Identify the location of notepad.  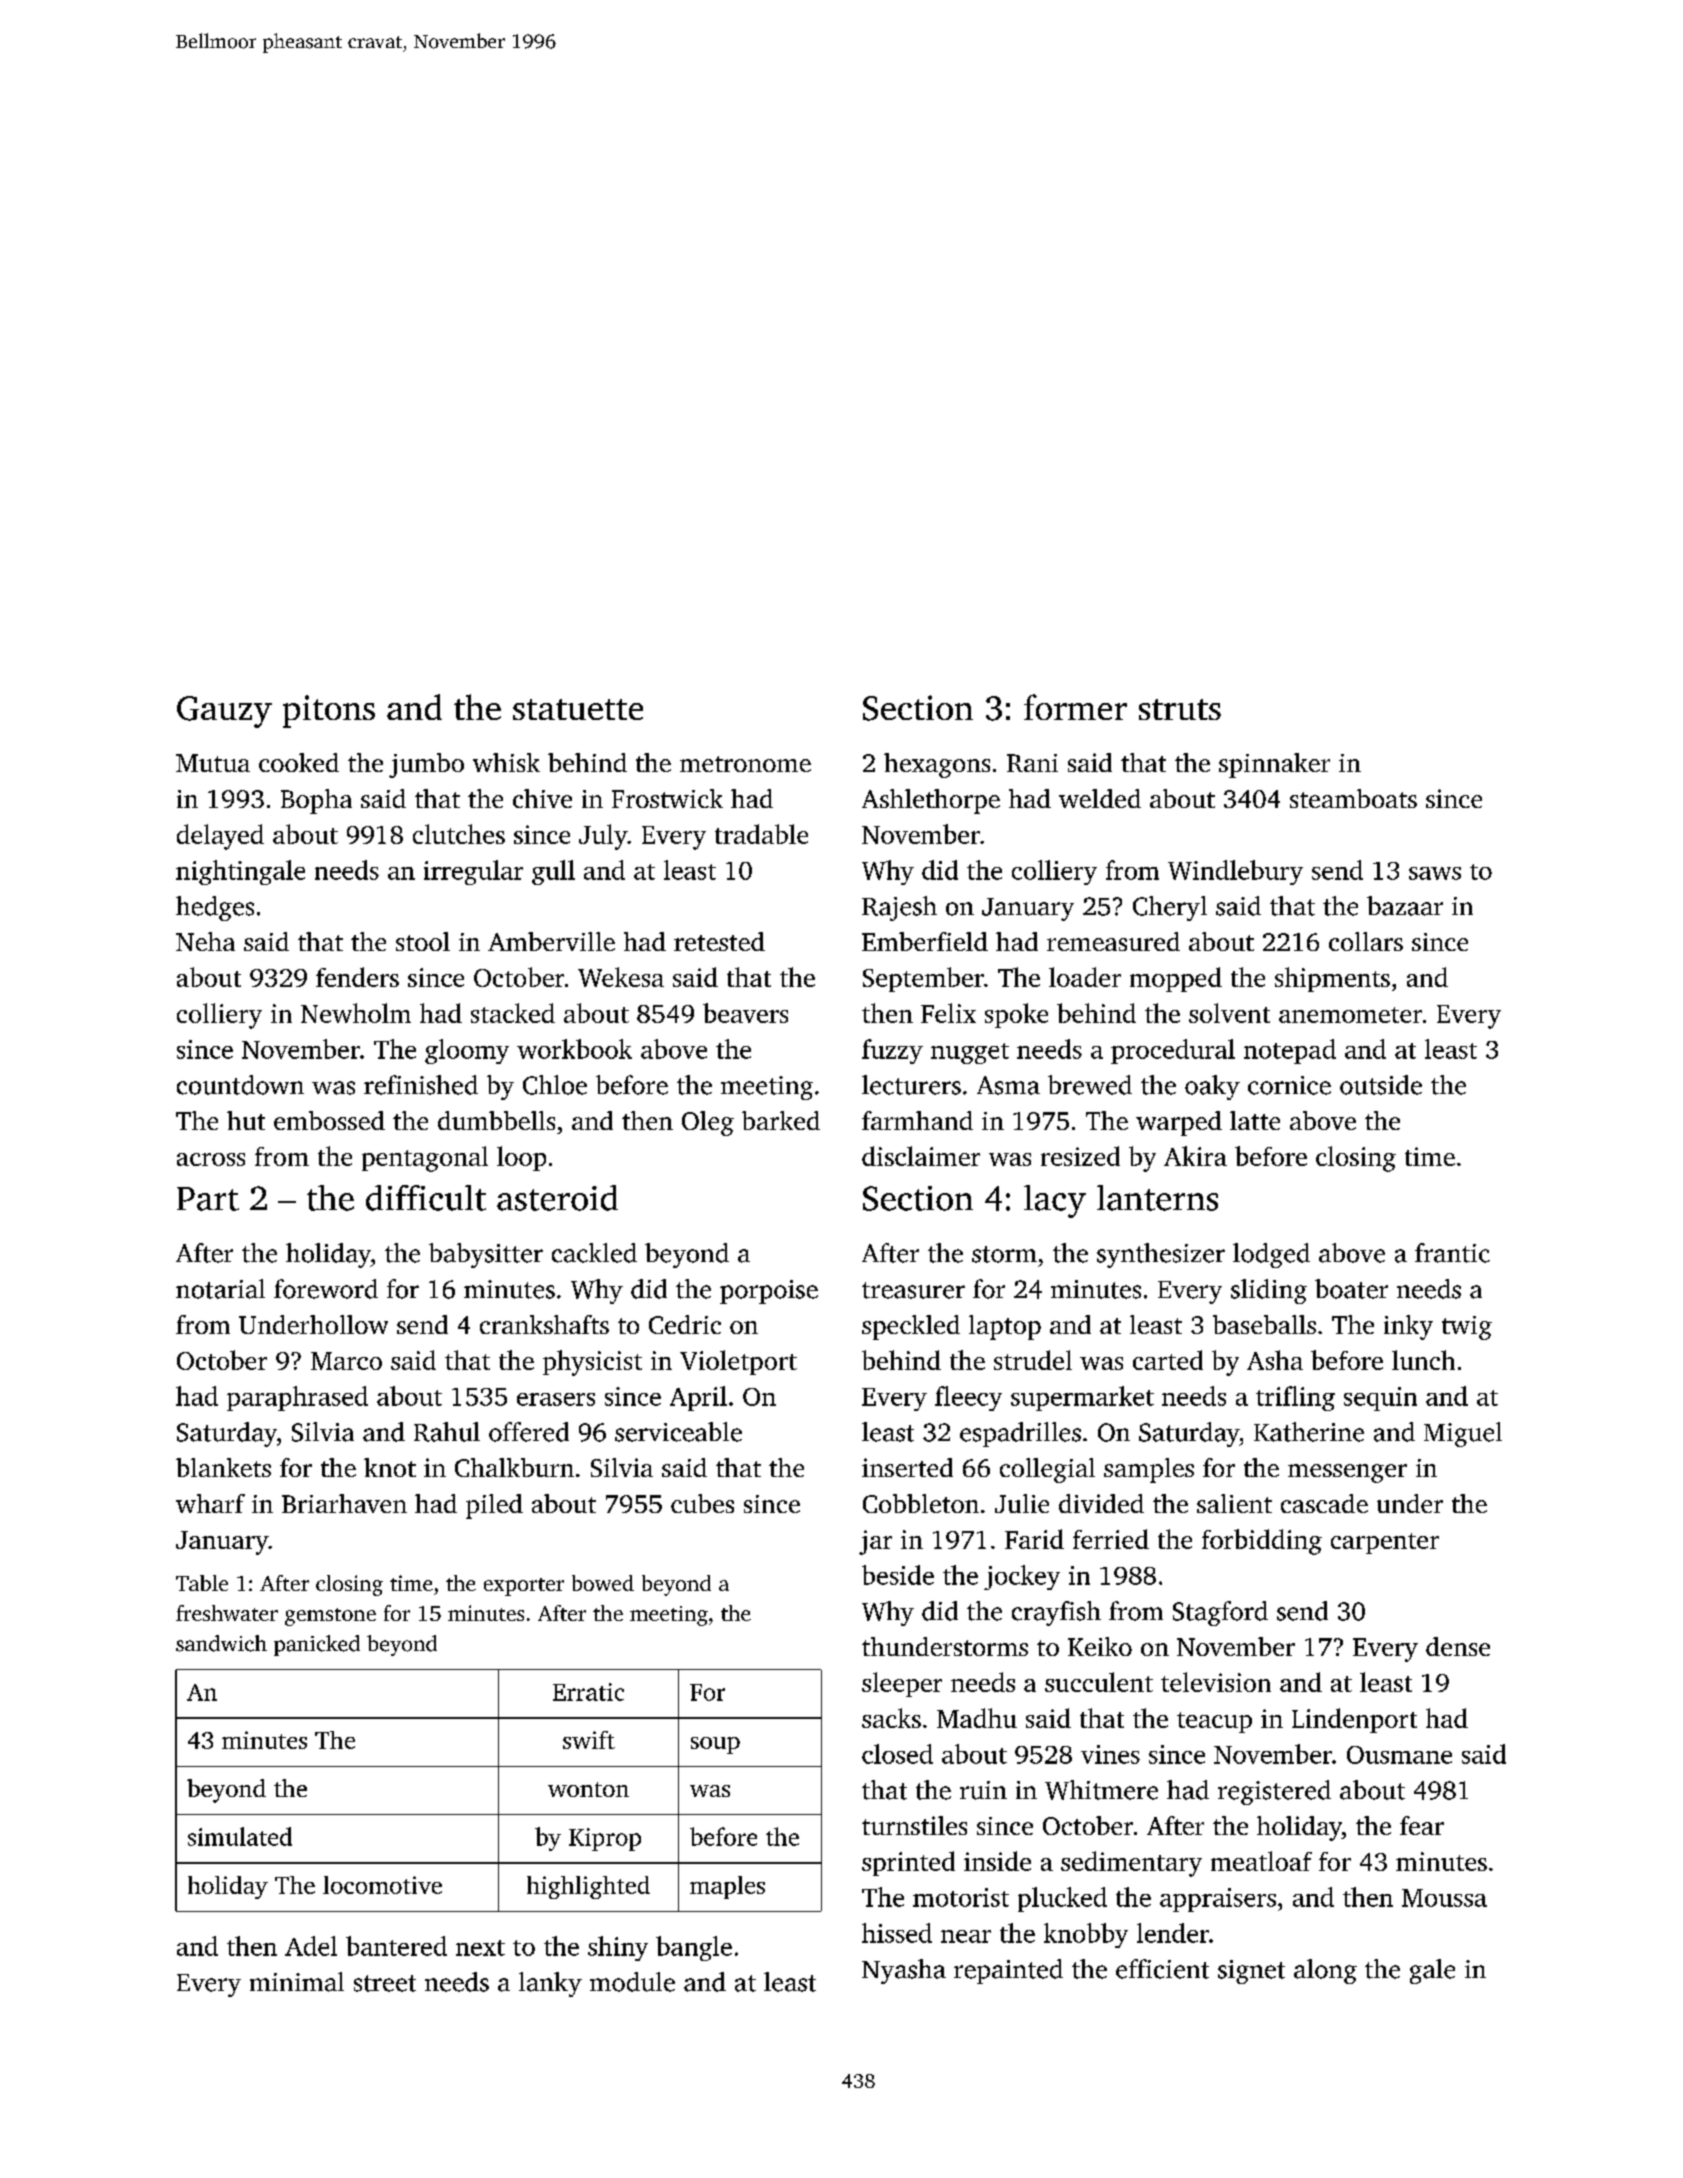
(1290, 1051).
